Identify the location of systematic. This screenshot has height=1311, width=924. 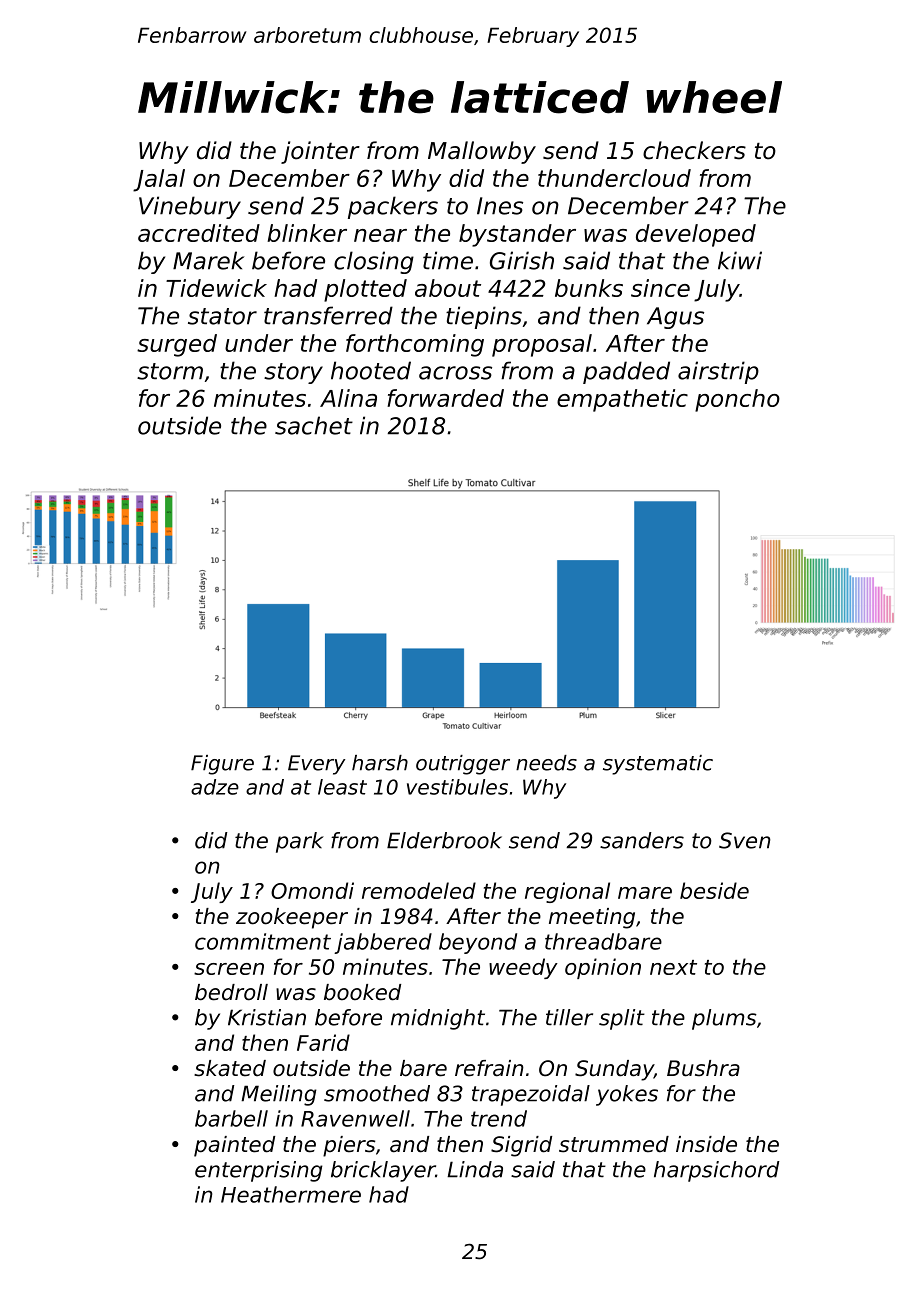
(658, 765).
